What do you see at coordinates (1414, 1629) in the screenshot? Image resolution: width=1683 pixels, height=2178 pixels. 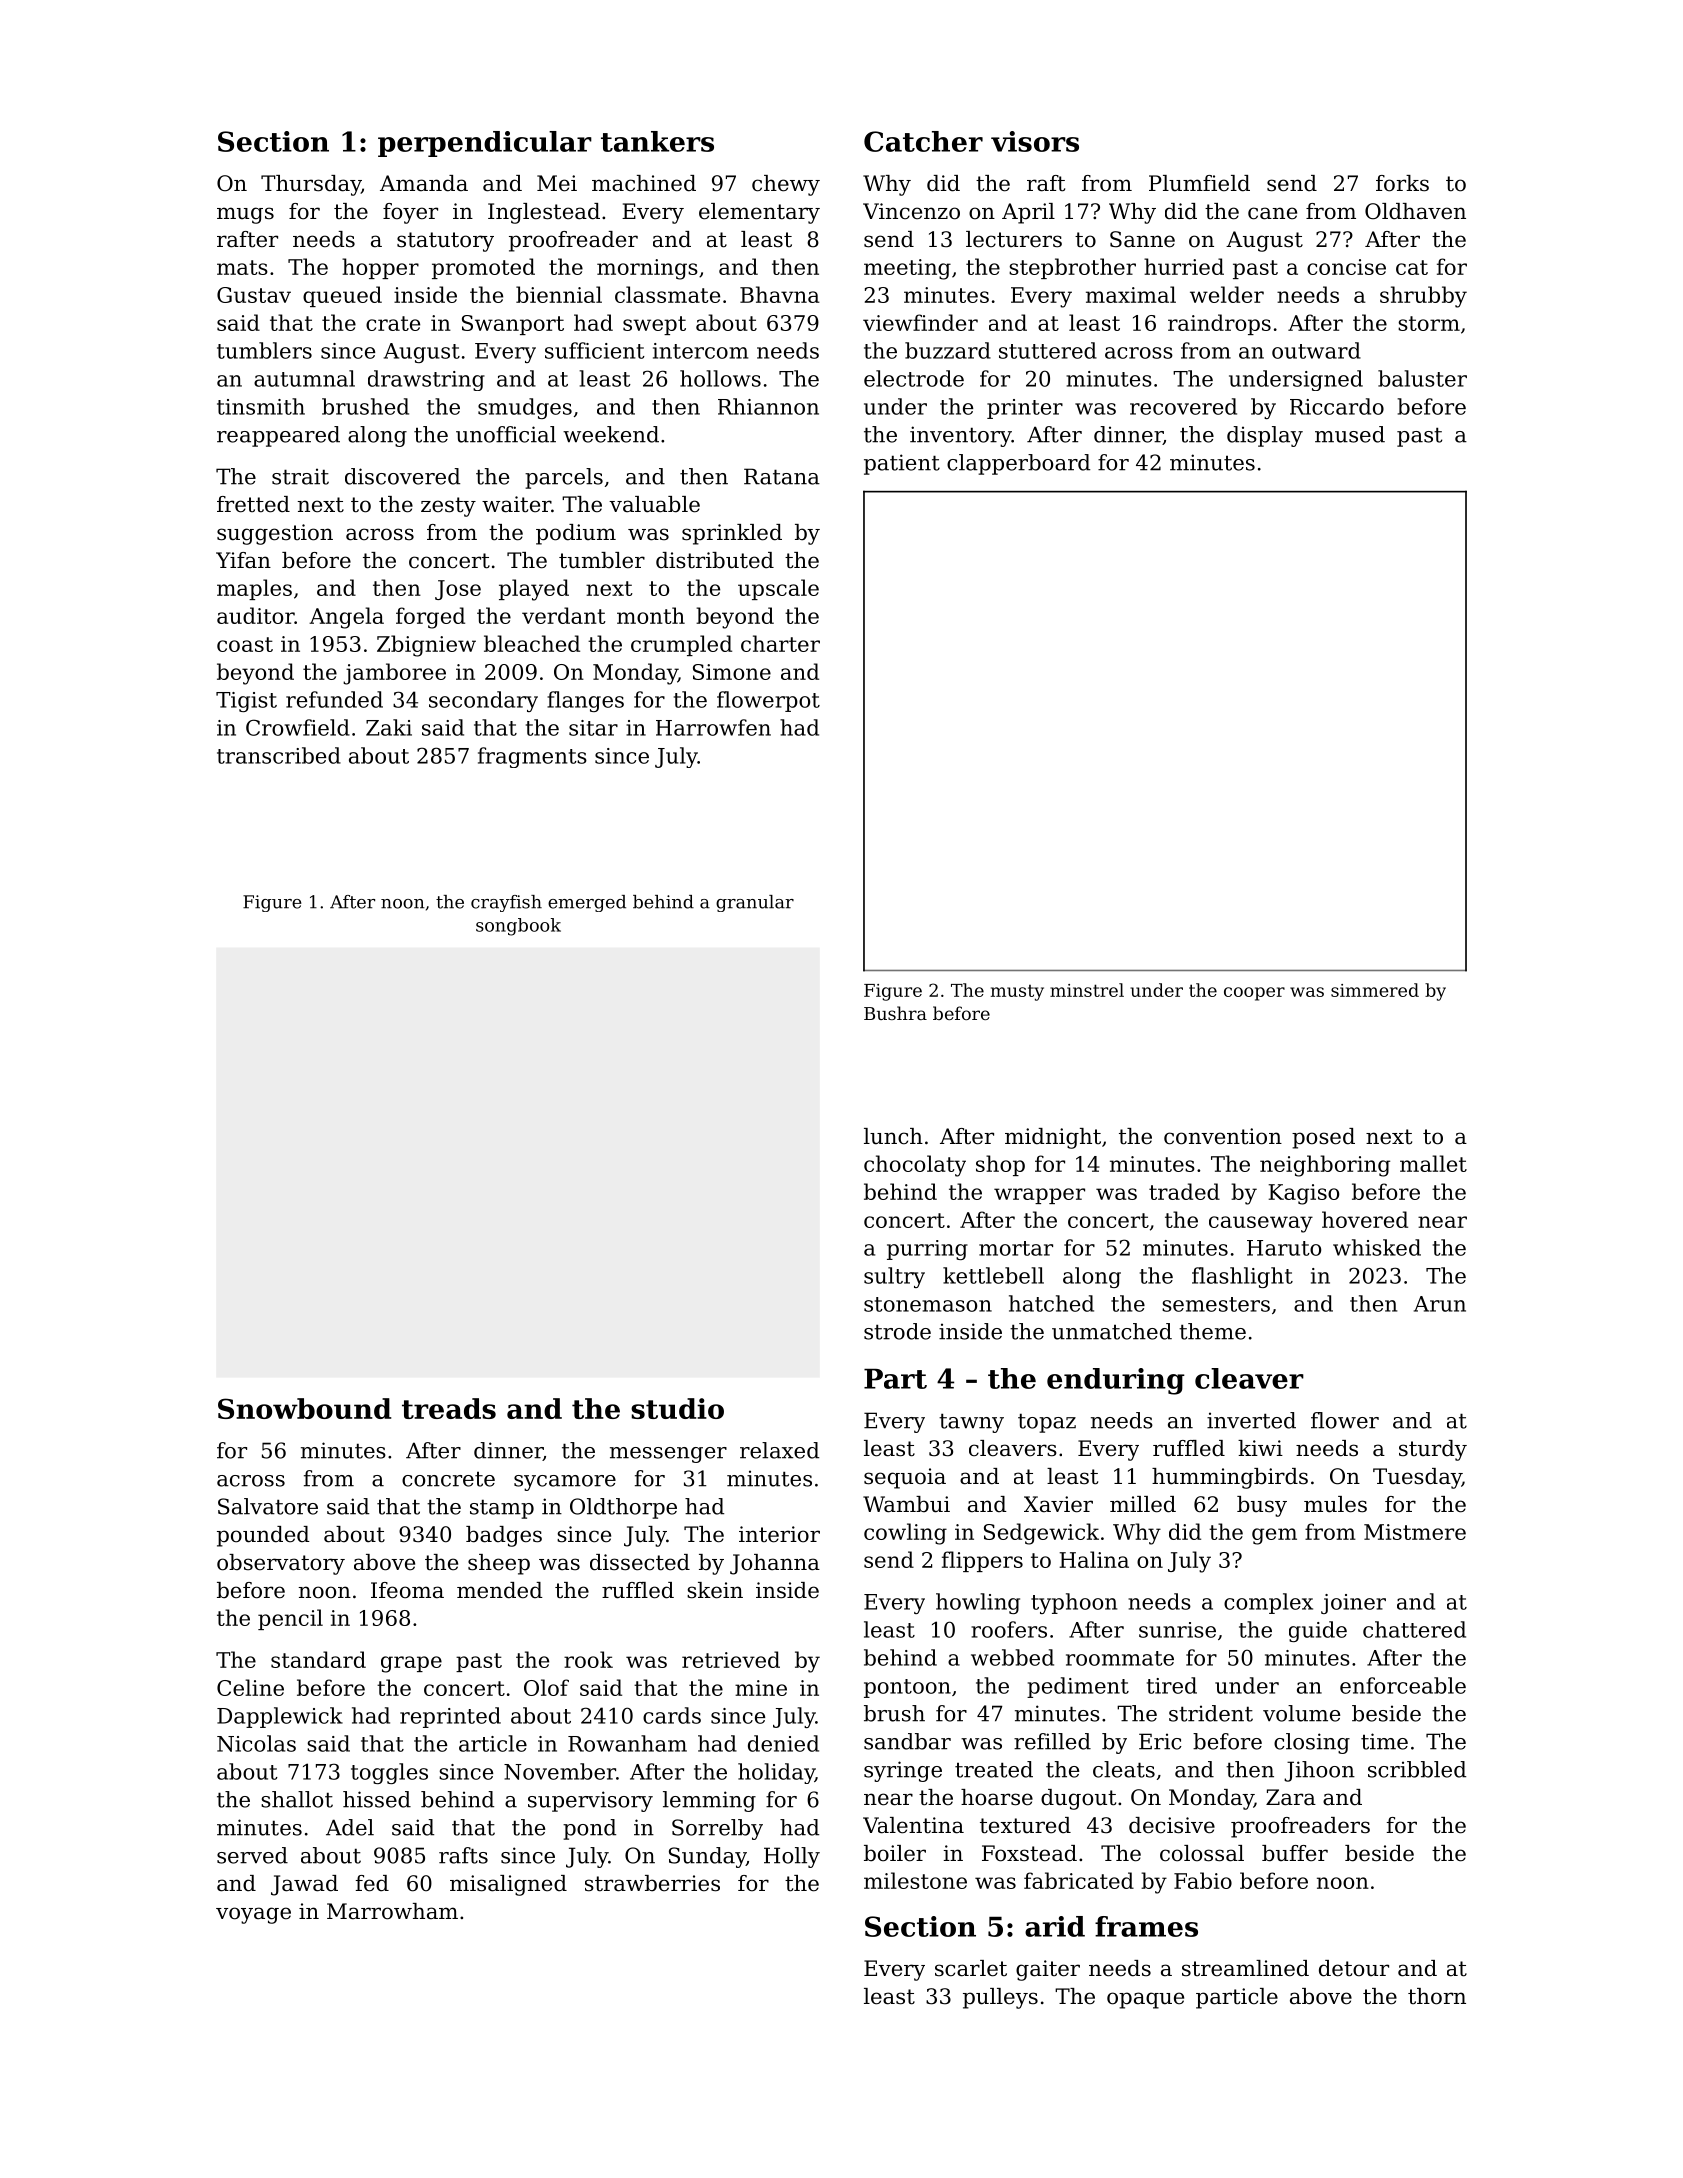 I see `chattered` at bounding box center [1414, 1629].
